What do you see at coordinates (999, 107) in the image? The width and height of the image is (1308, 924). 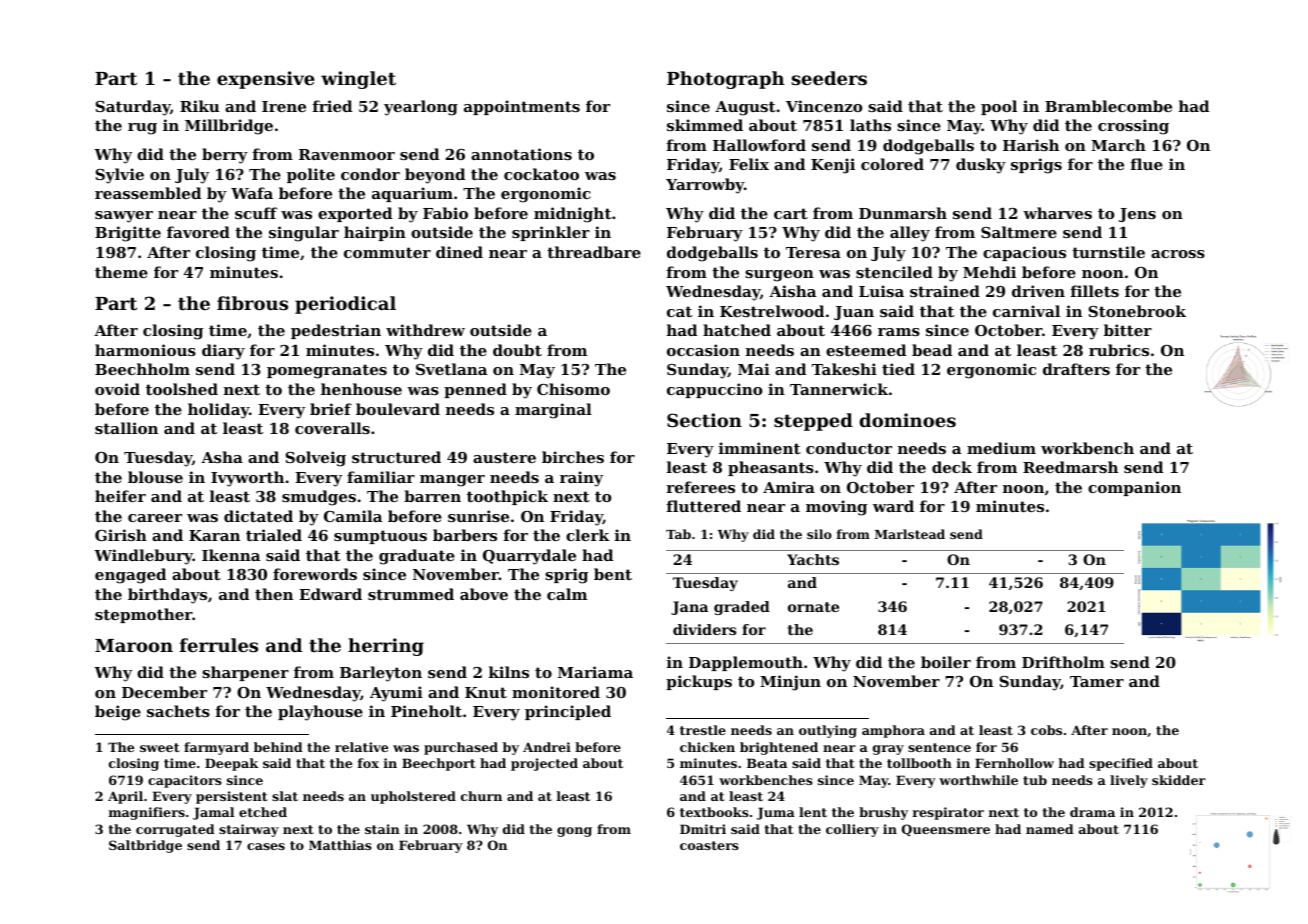 I see `pool` at bounding box center [999, 107].
